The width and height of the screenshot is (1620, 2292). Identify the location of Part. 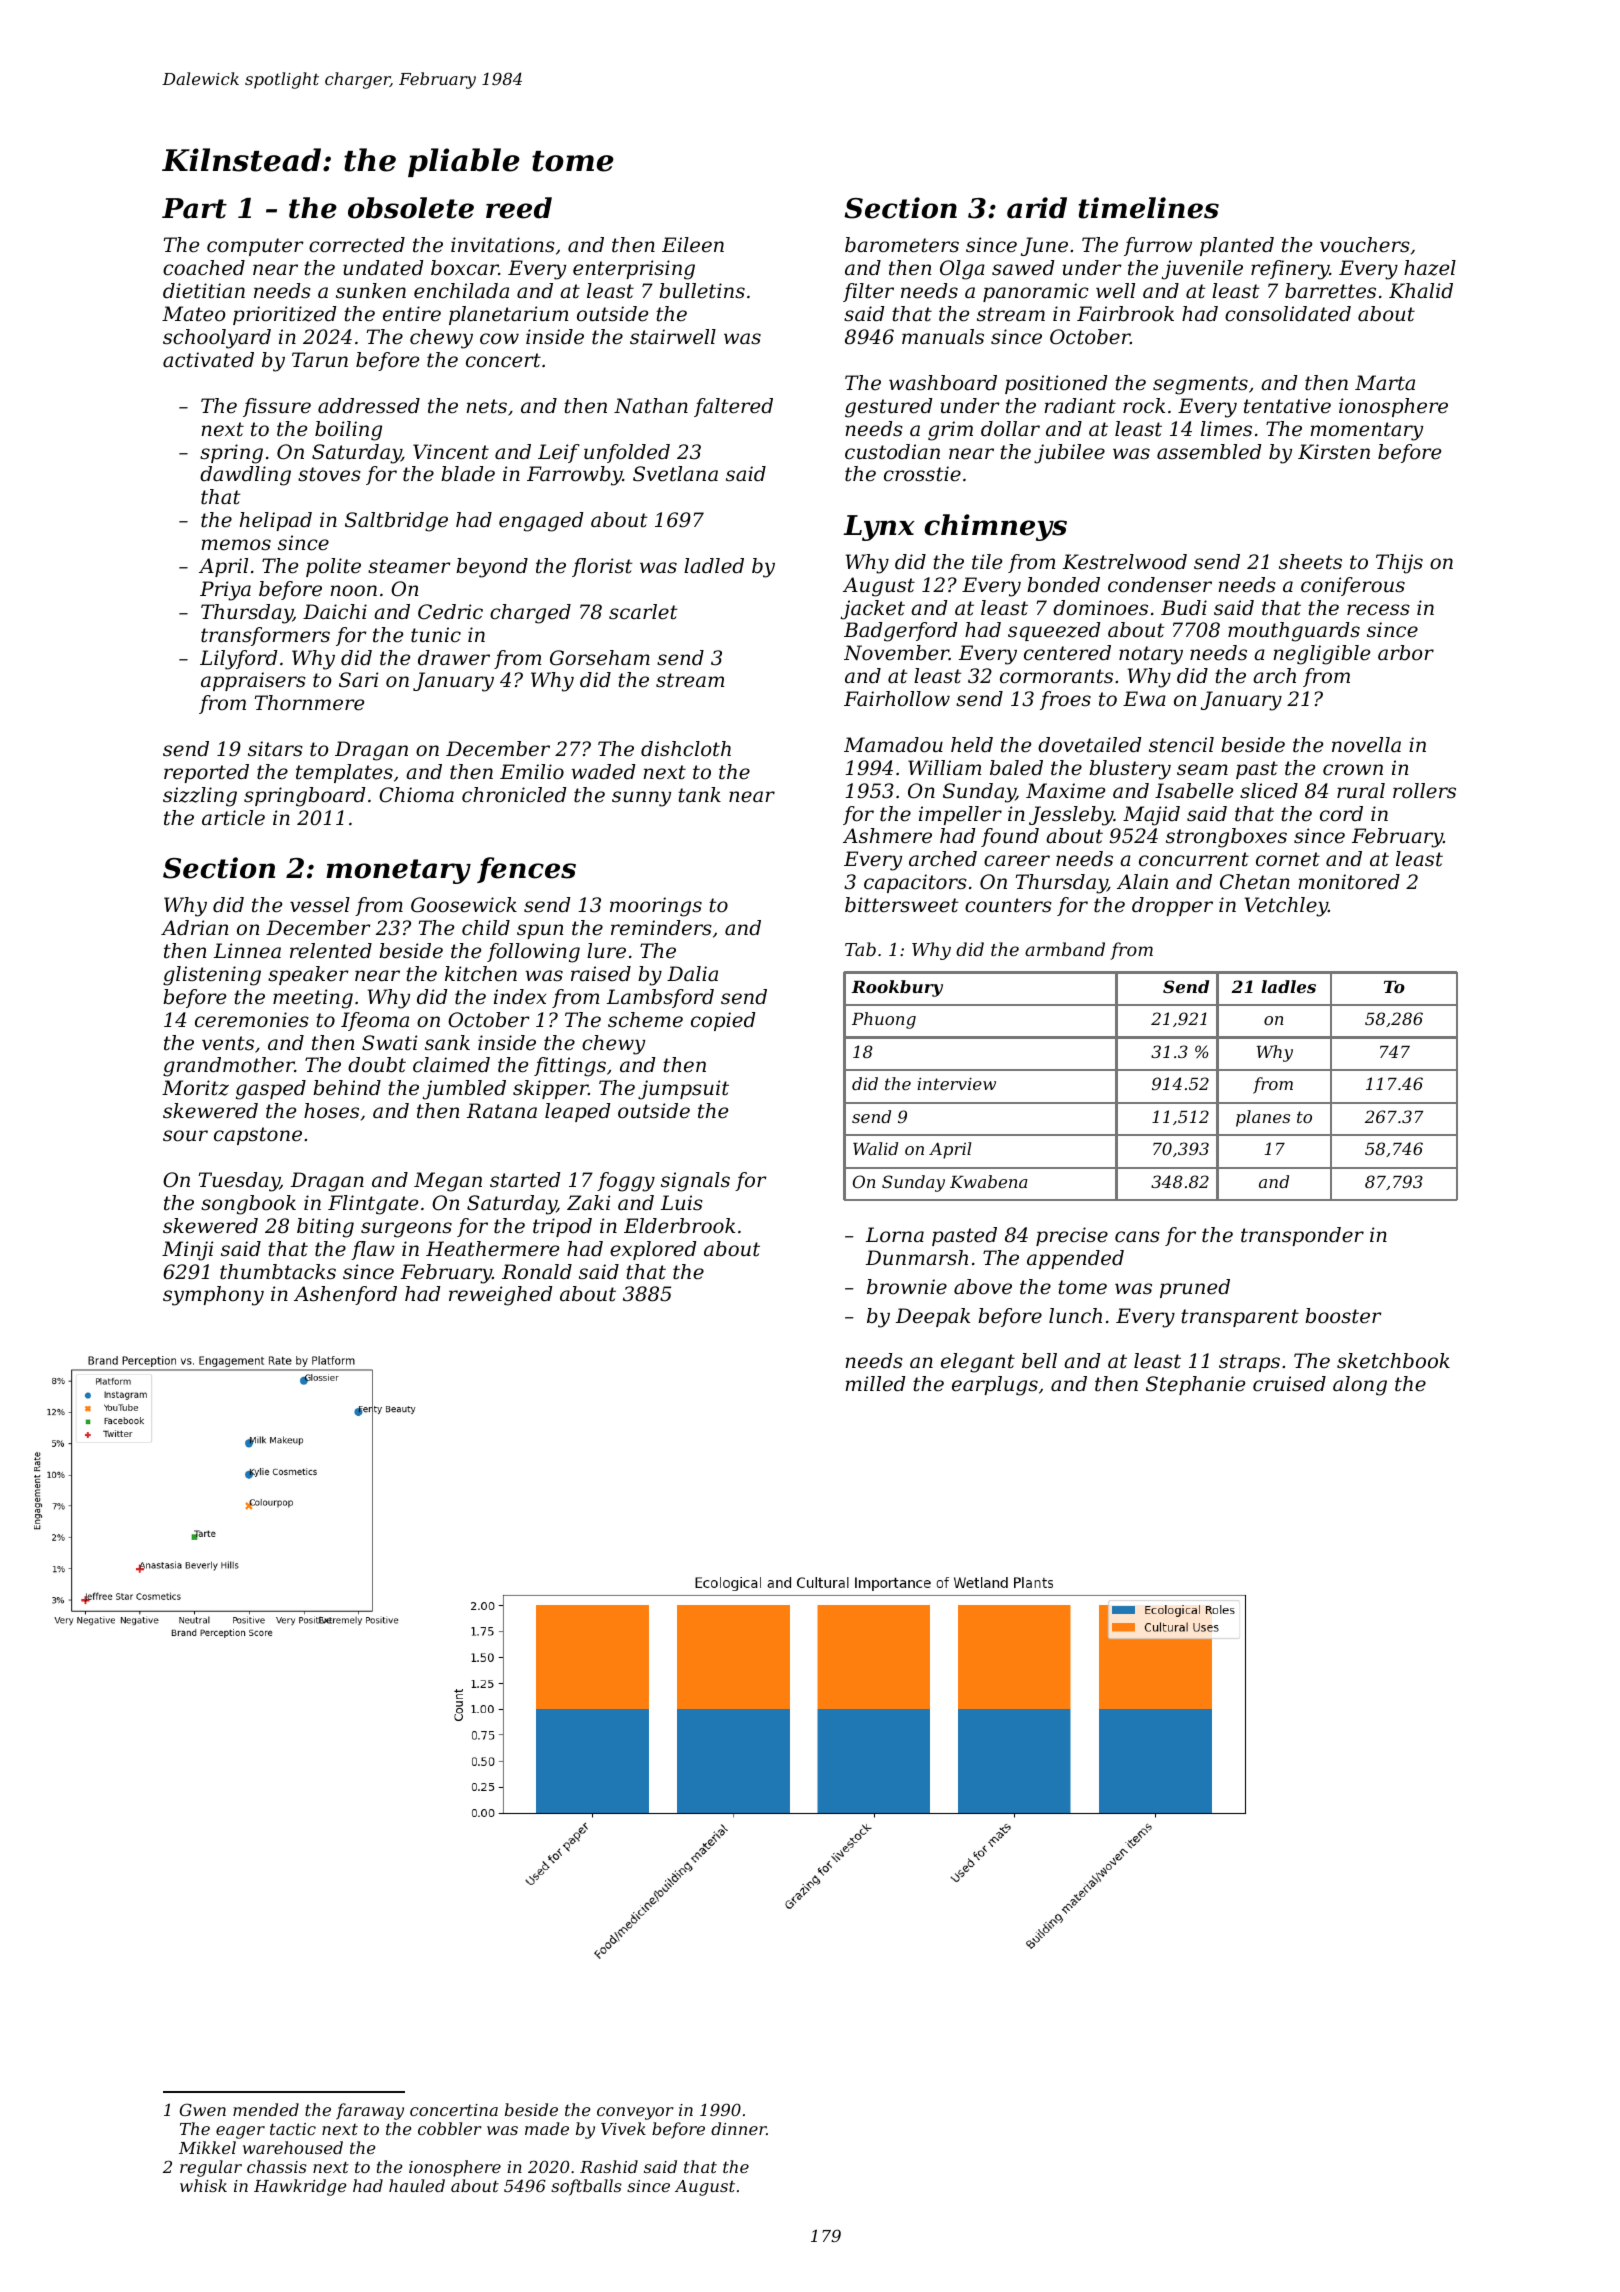
(194, 208).
